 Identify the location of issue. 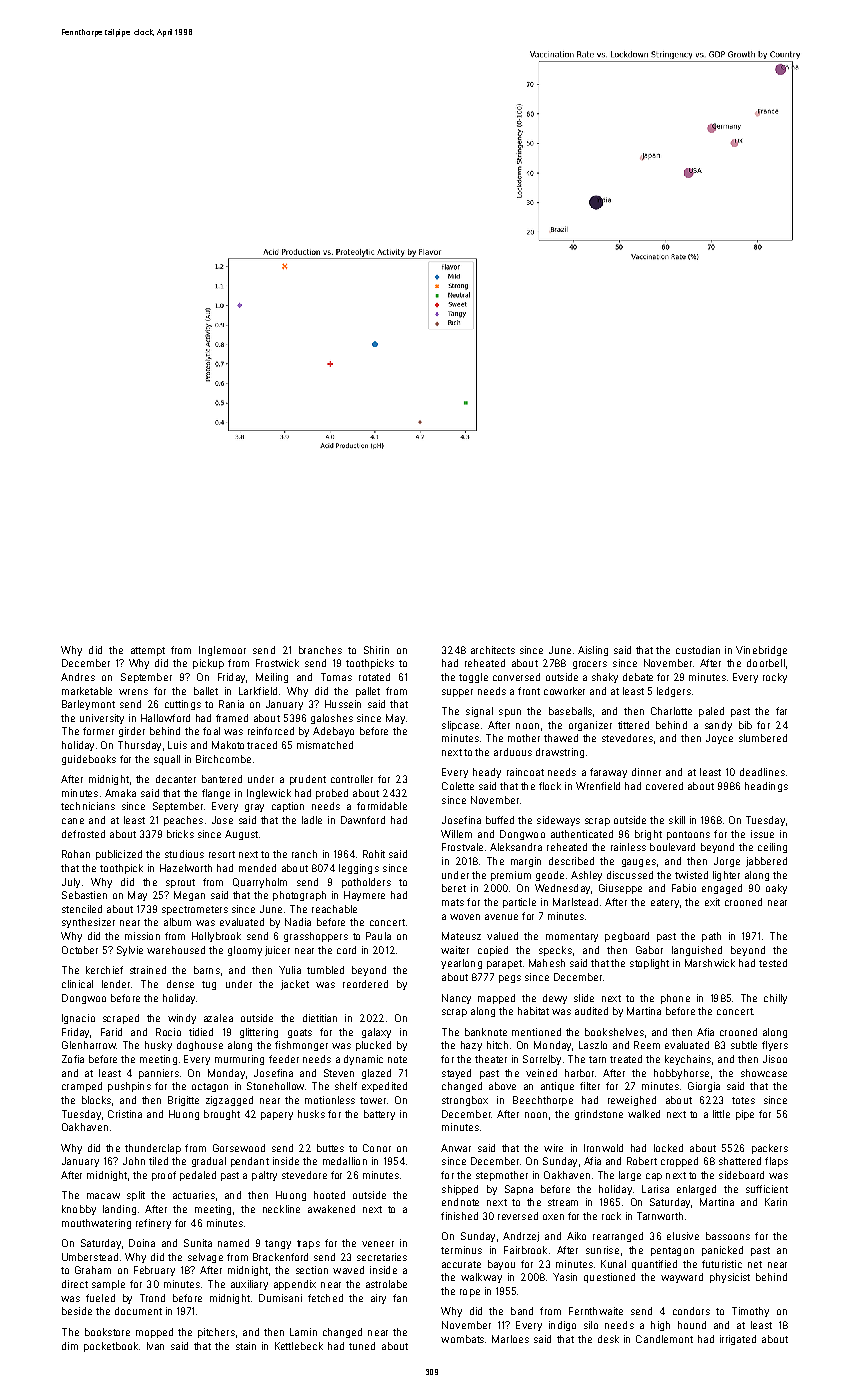
(762, 834).
